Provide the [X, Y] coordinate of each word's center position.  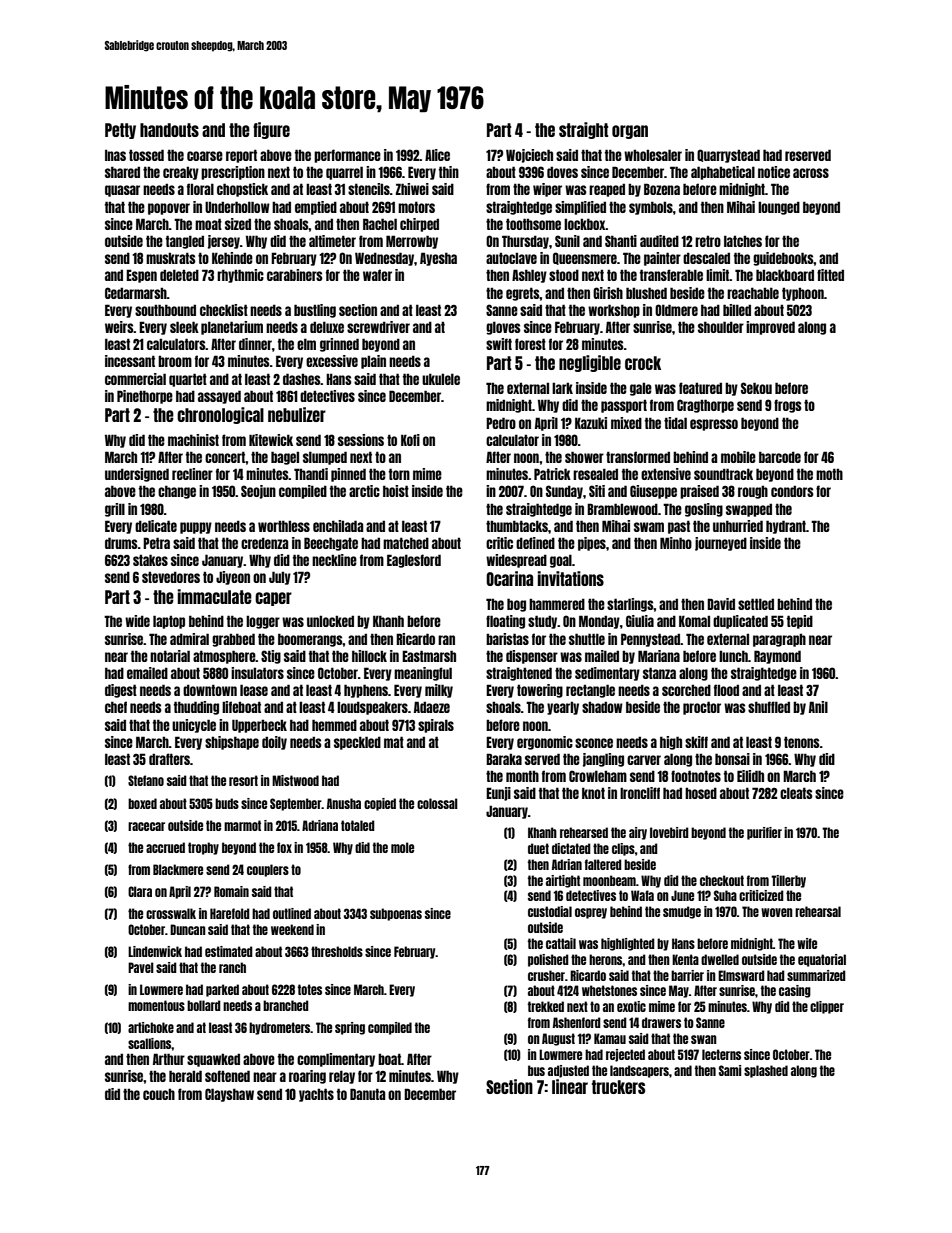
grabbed [233, 640]
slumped [325, 458]
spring [350, 1028]
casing [795, 991]
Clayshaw [229, 1095]
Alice [437, 155]
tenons [802, 742]
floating [505, 622]
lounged [779, 208]
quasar [122, 191]
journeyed [721, 544]
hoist [396, 491]
